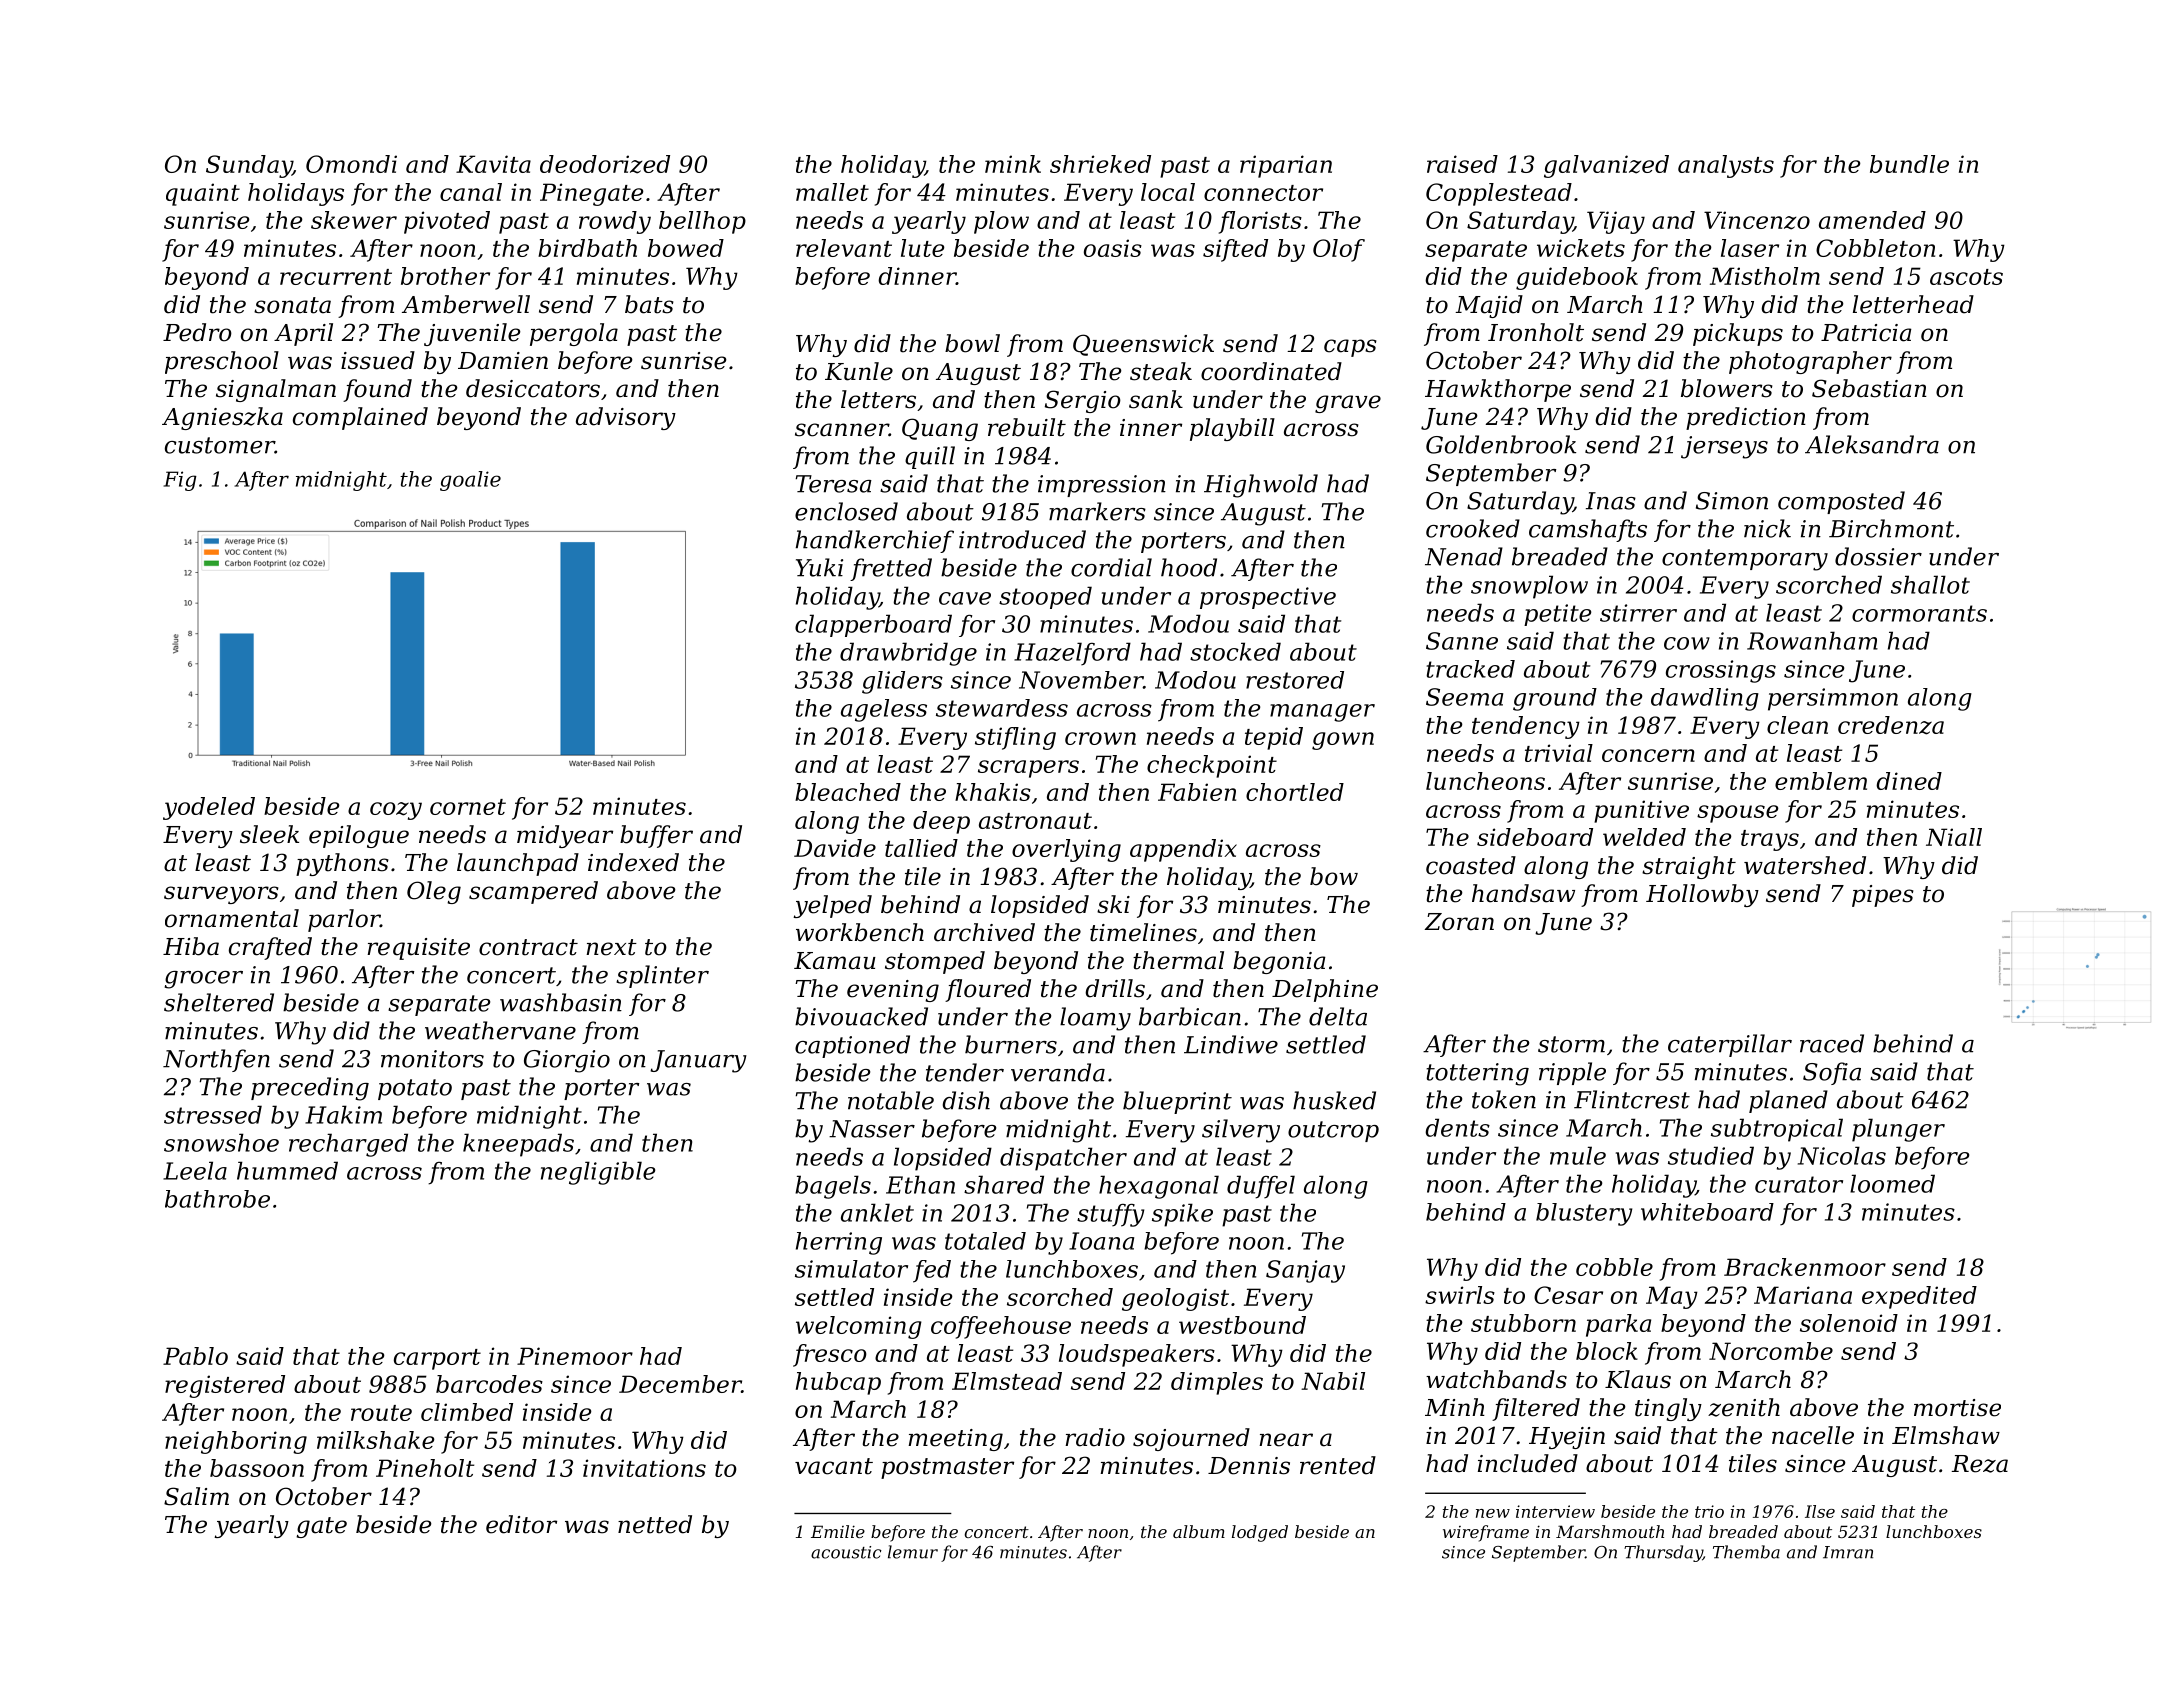  What do you see at coordinates (219, 1002) in the screenshot?
I see `sheltered` at bounding box center [219, 1002].
